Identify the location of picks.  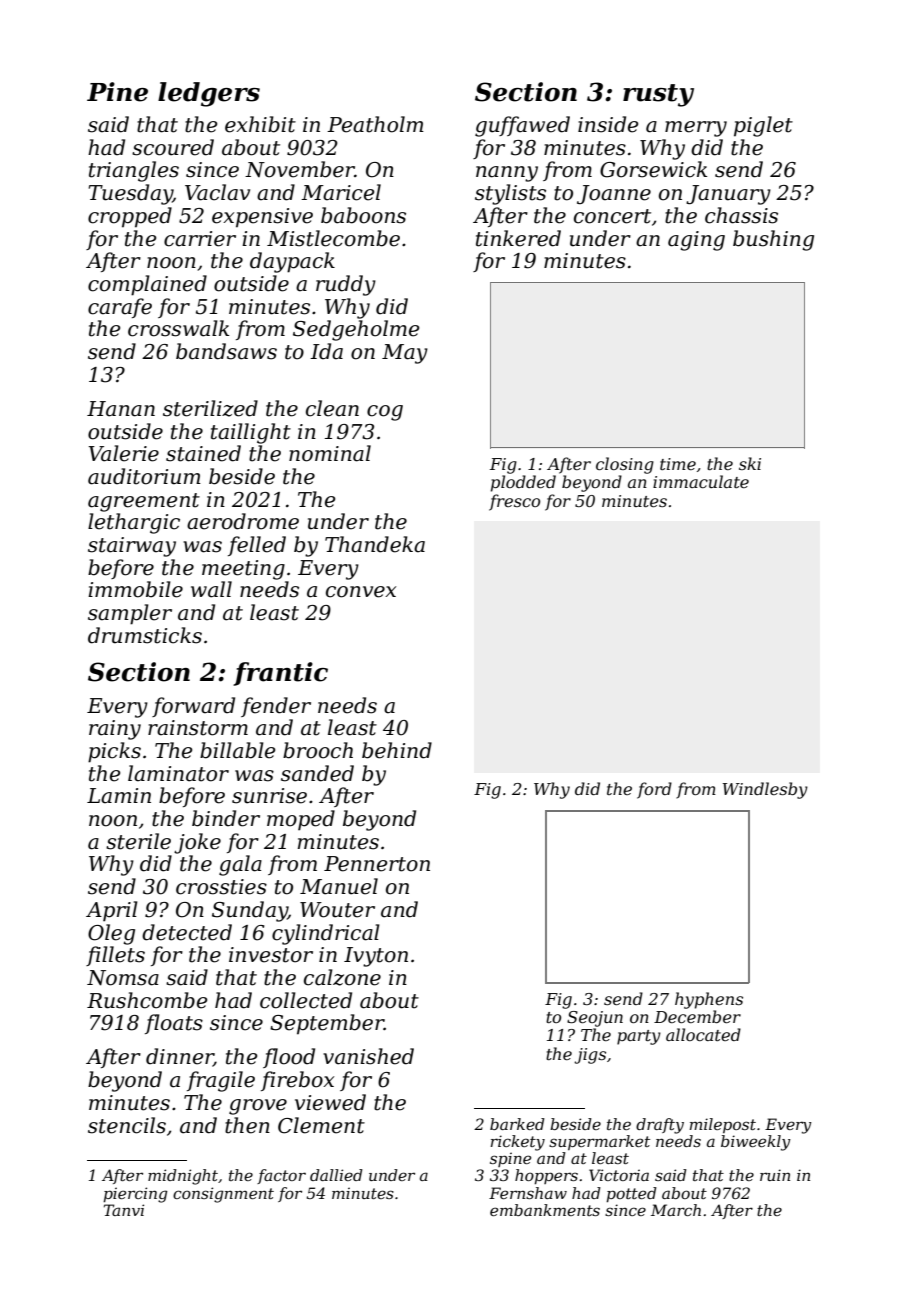
(114, 752).
